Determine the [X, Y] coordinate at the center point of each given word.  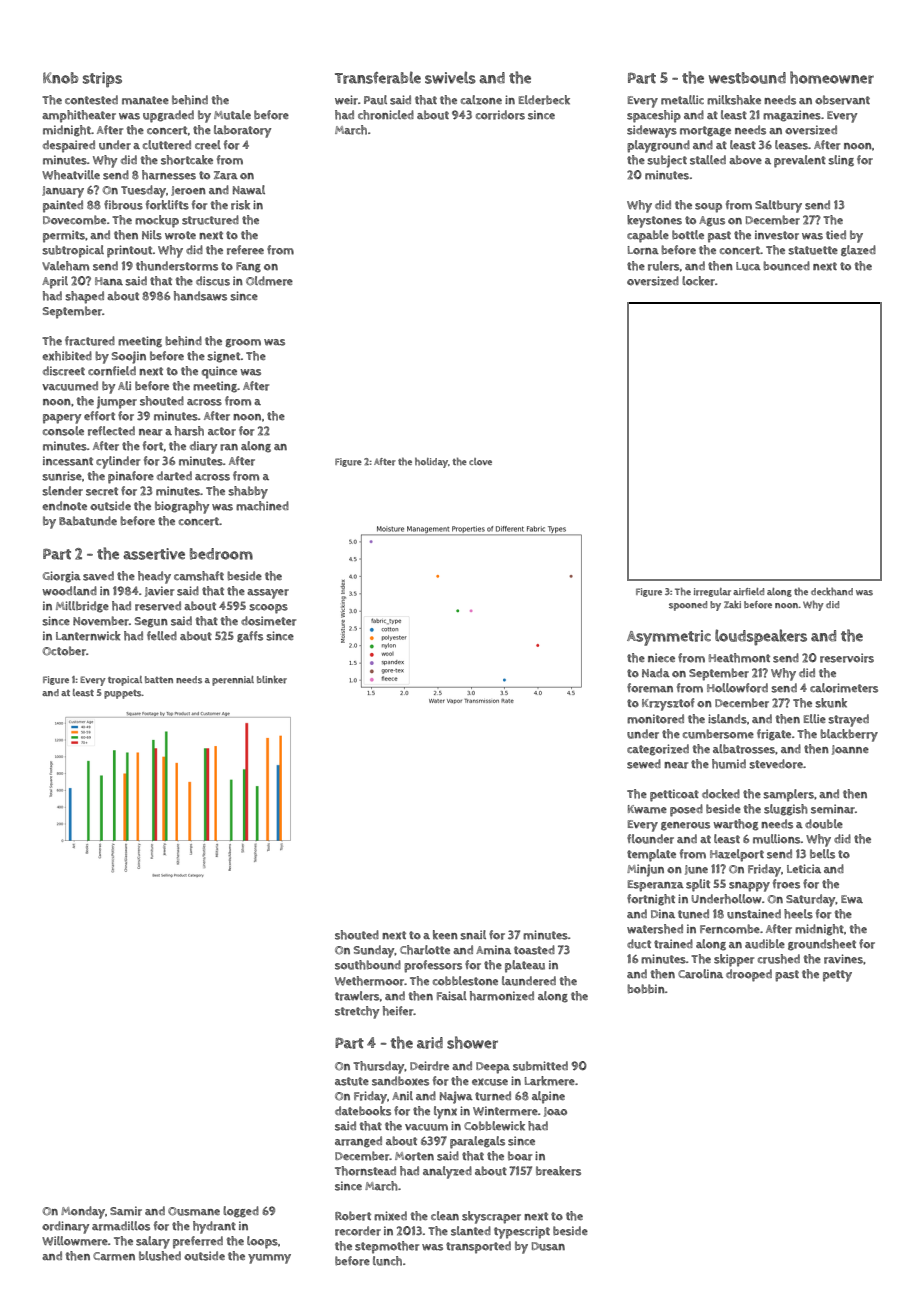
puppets [123, 694]
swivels [450, 77]
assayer [268, 594]
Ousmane [194, 1211]
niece [661, 657]
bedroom [221, 554]
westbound [747, 78]
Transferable [378, 77]
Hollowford [737, 688]
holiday [431, 463]
